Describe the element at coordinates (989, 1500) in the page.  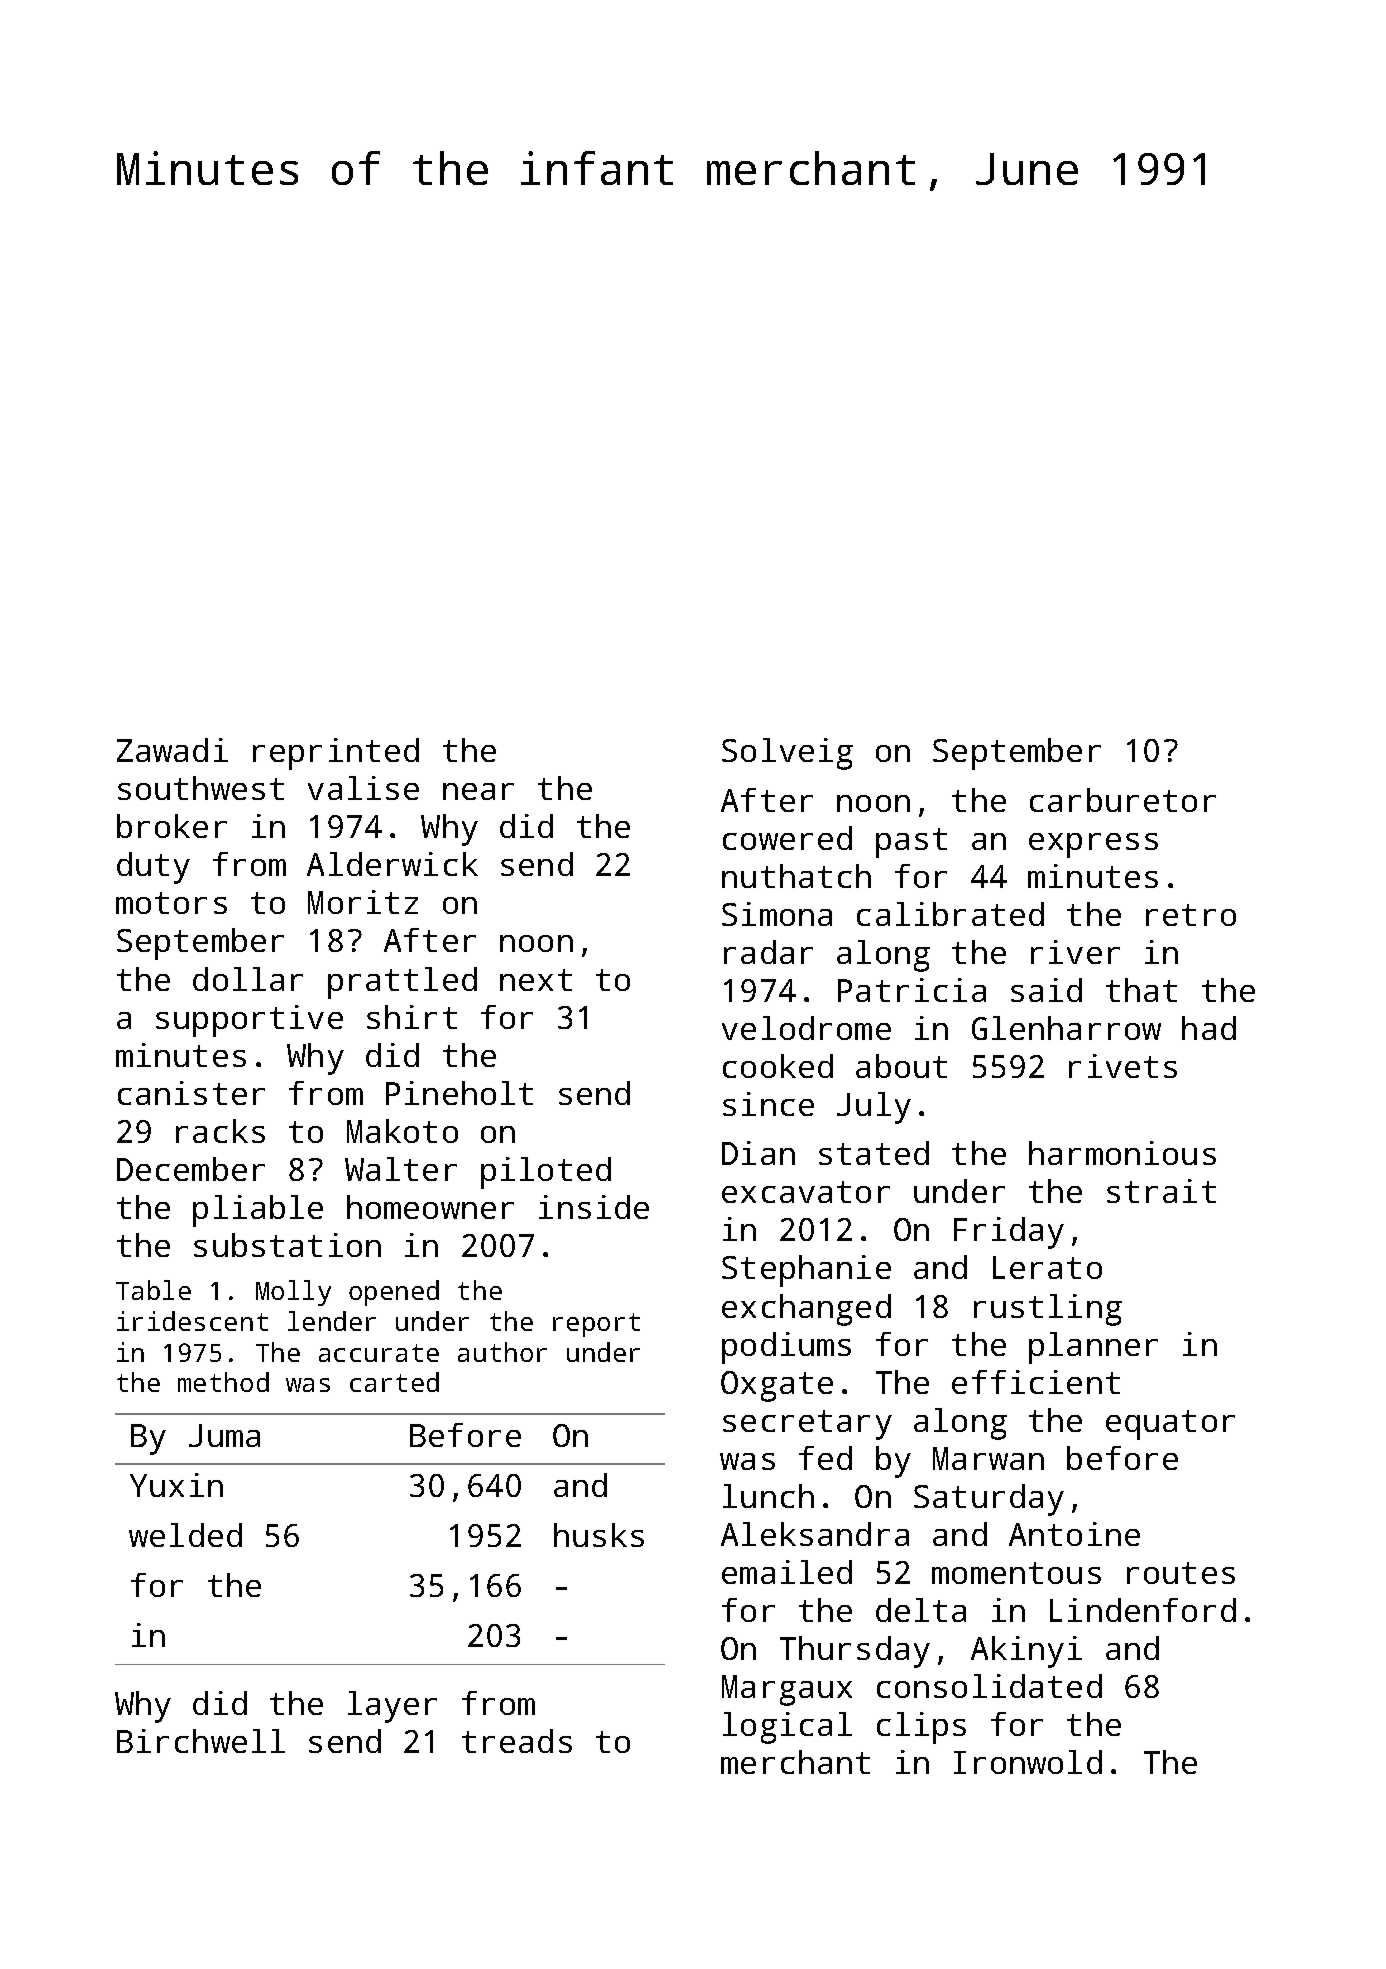
I see `Saturday` at that location.
